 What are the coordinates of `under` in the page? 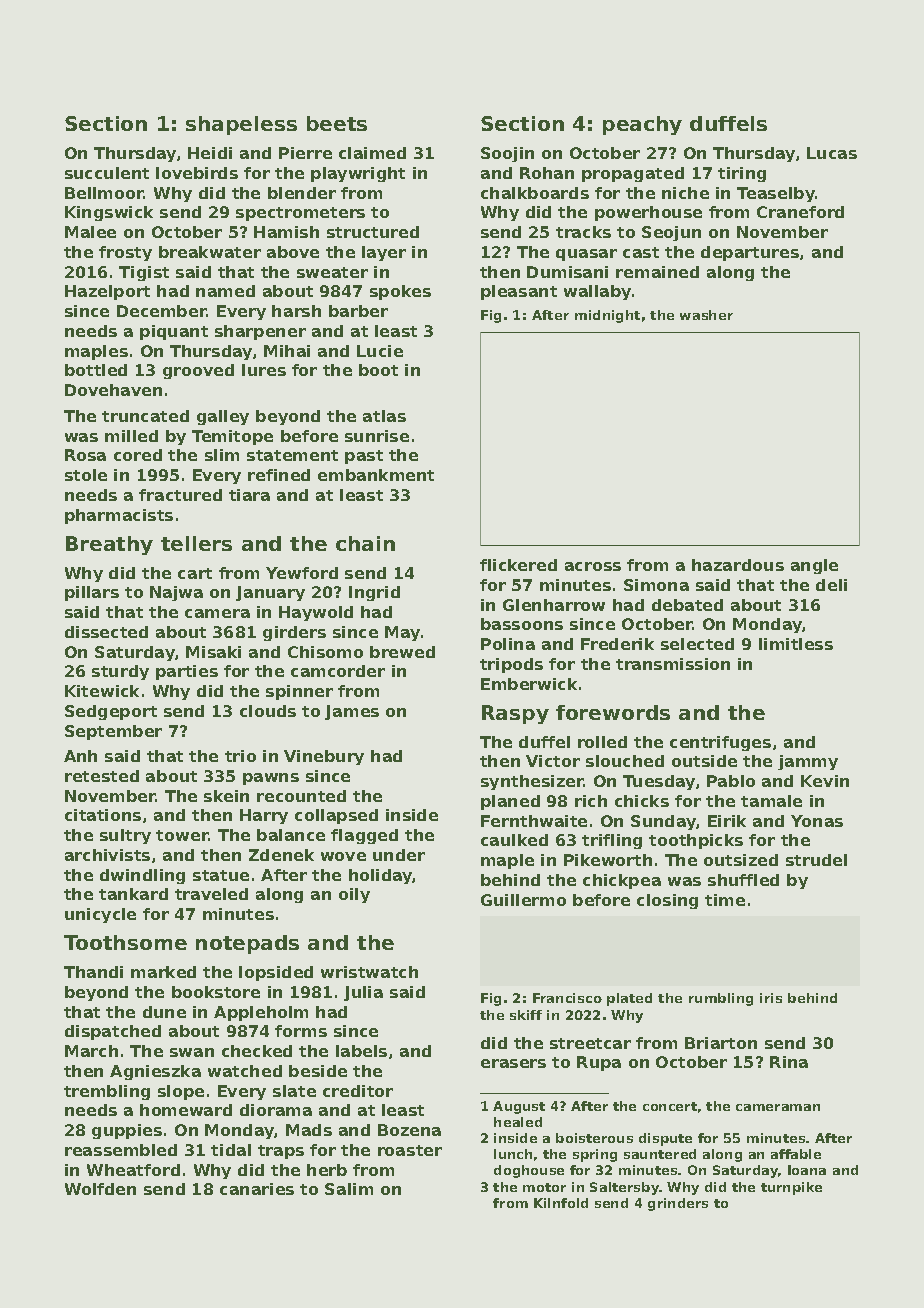 It's located at (399, 855).
